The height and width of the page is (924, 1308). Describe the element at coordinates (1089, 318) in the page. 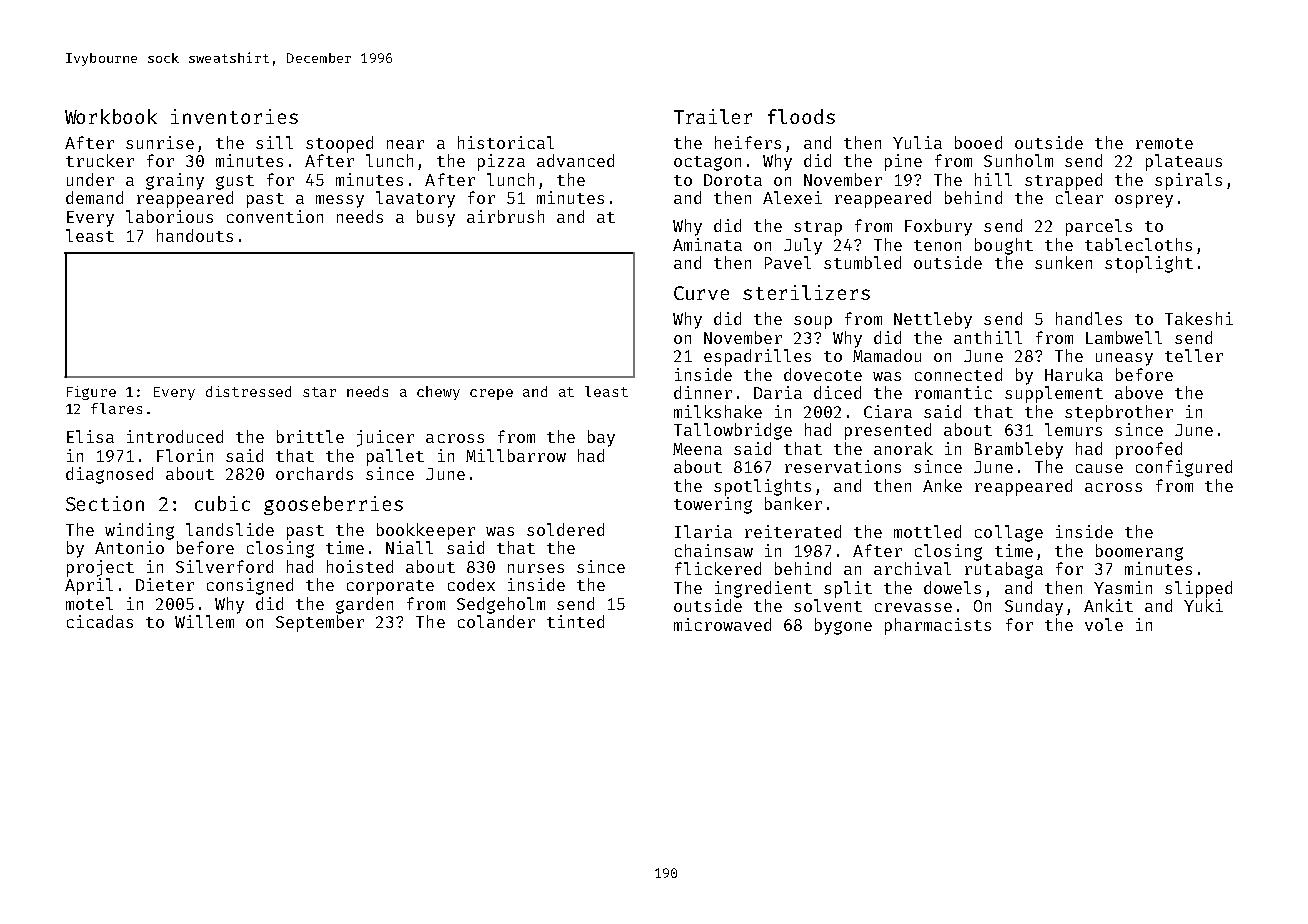

I see `handles` at that location.
